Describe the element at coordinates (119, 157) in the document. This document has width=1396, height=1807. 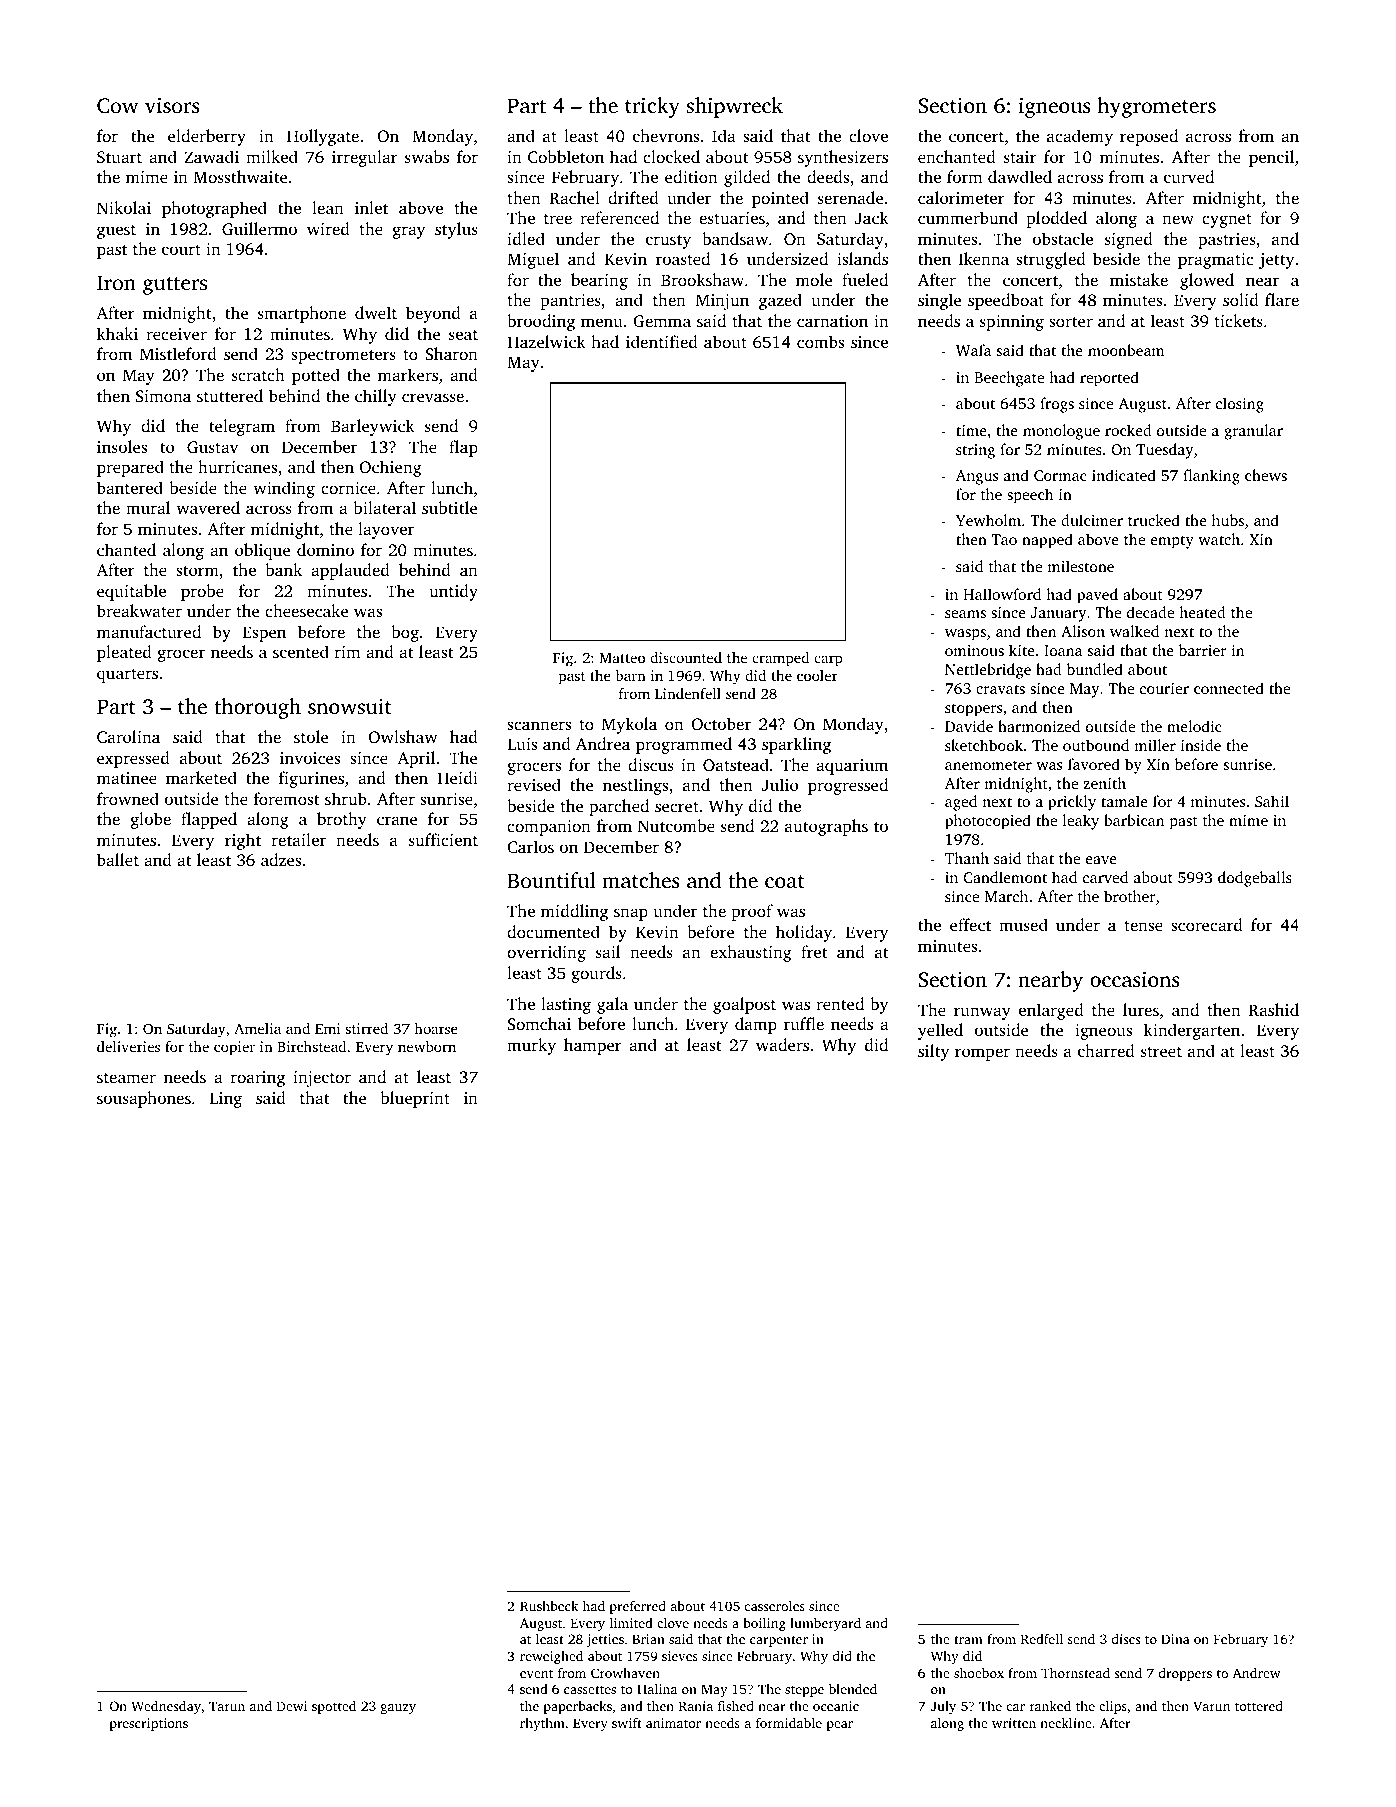
I see `Stuart` at that location.
